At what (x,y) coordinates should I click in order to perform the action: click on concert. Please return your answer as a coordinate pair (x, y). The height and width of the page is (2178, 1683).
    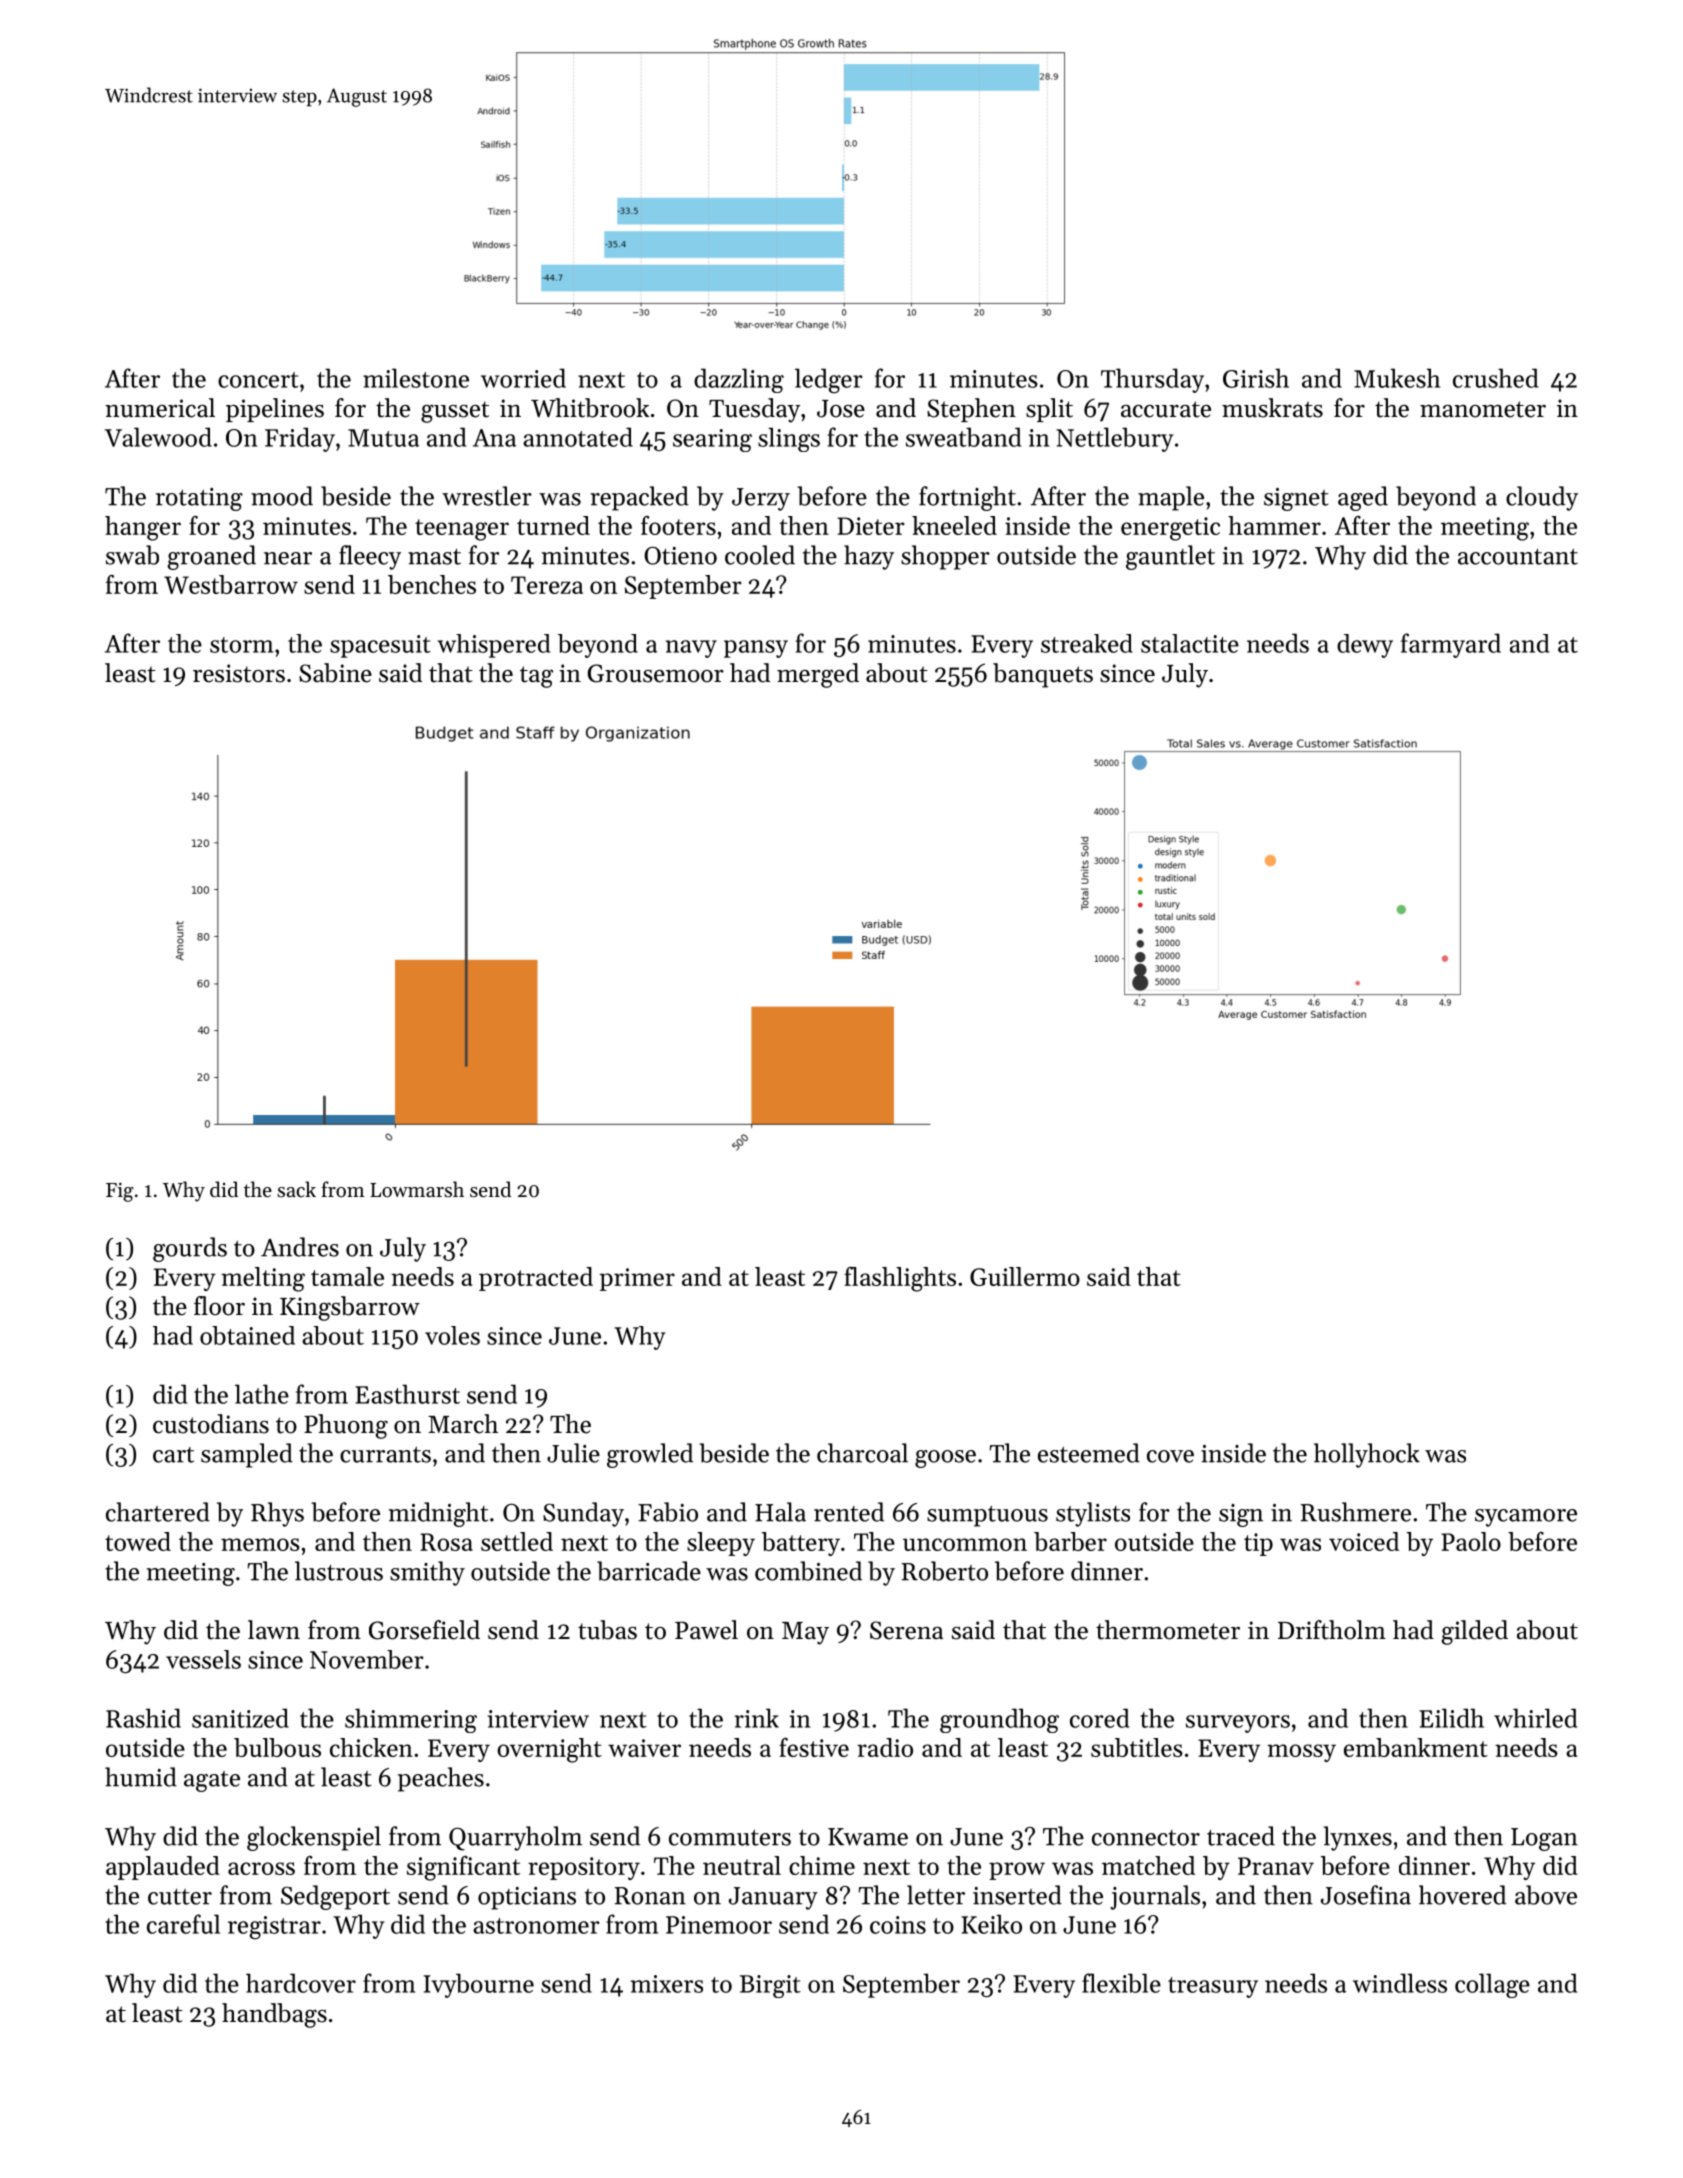
    Looking at the image, I should click on (258, 380).
